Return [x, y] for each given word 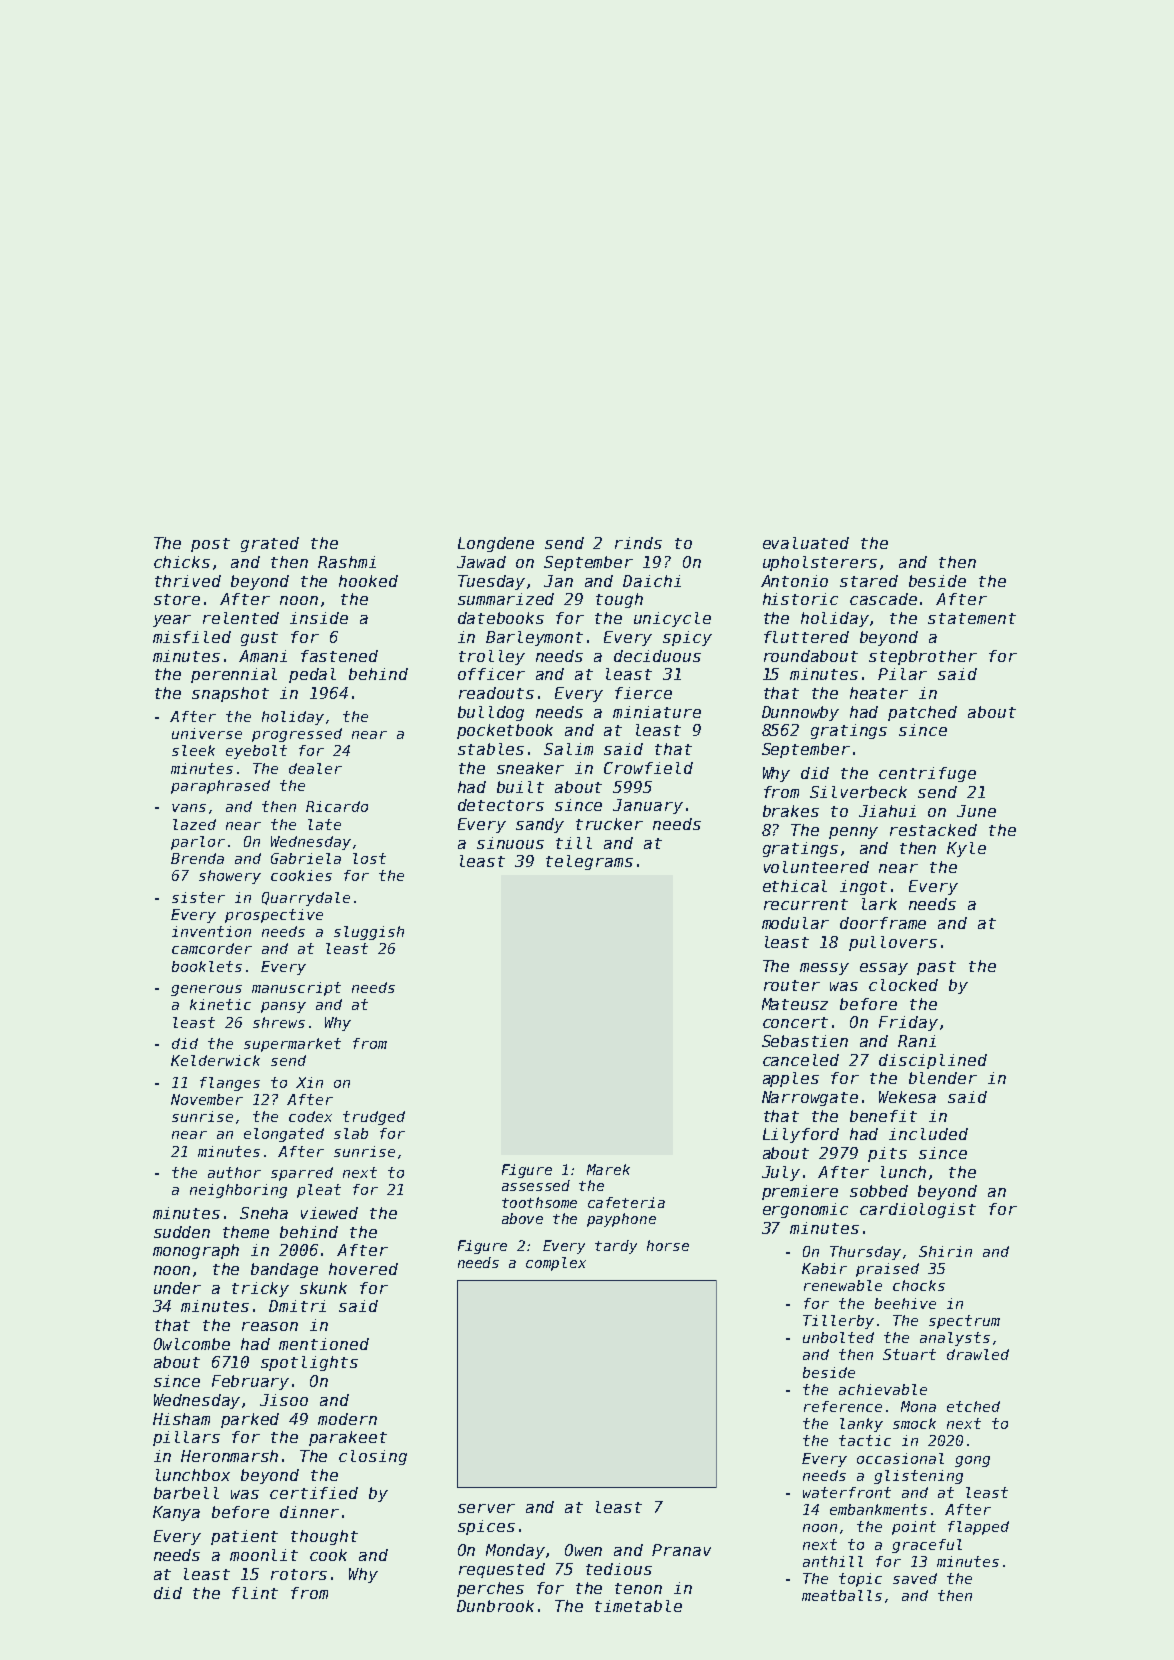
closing [373, 1457]
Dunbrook [495, 1606]
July [781, 1173]
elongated [284, 1135]
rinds [638, 543]
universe [207, 733]
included [928, 1134]
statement [972, 618]
